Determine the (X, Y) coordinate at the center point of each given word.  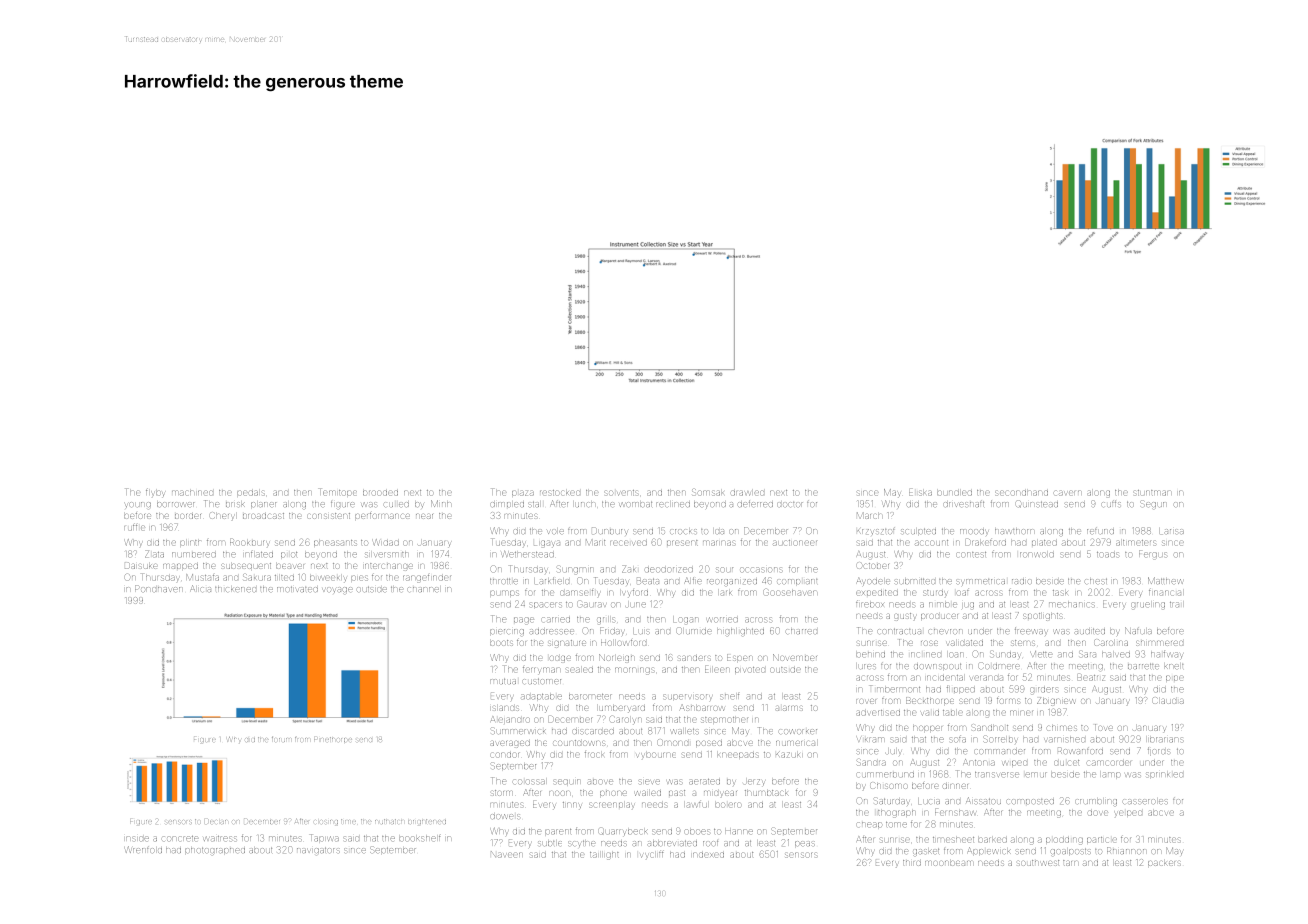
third (912, 863)
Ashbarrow (702, 707)
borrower (175, 504)
